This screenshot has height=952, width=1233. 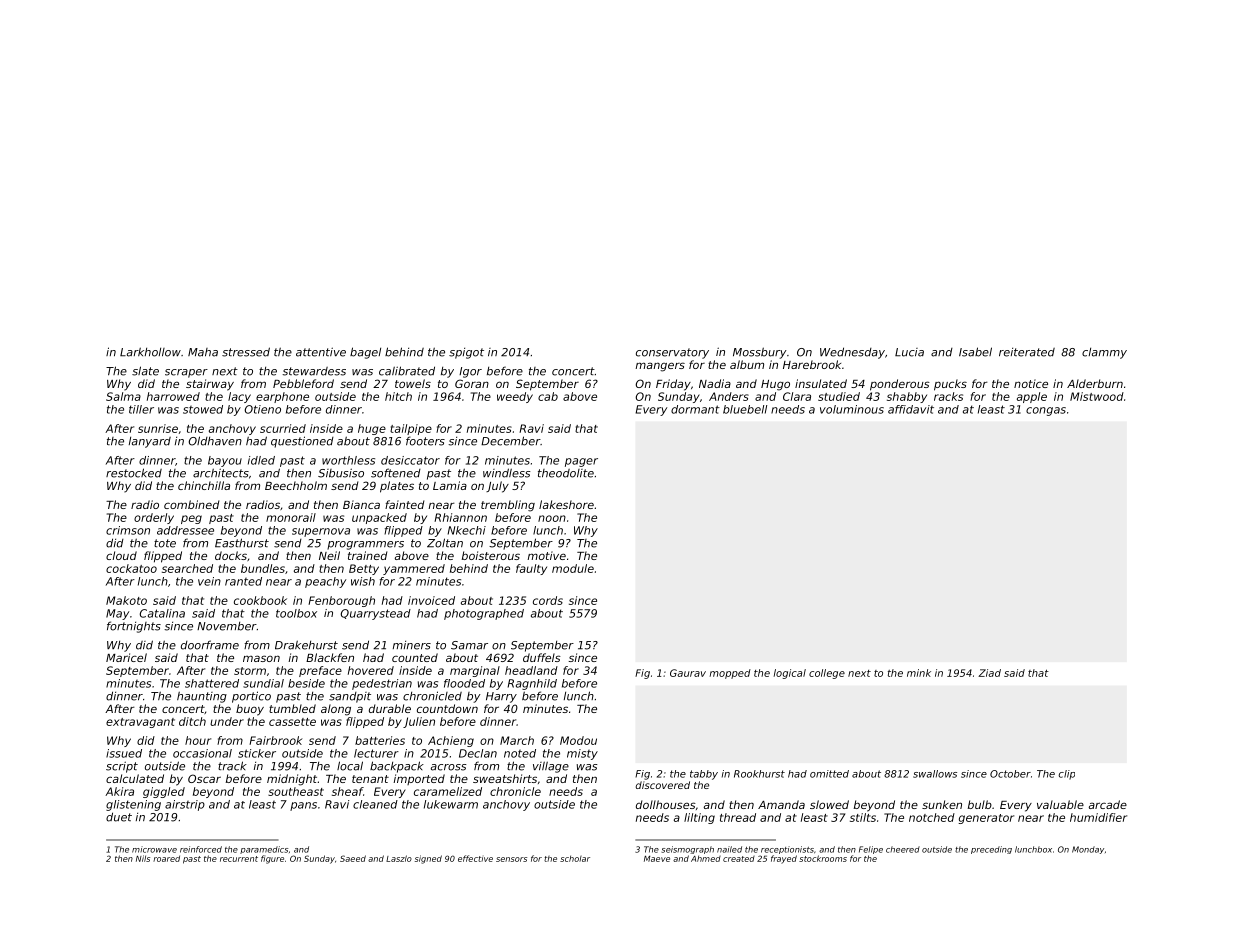 What do you see at coordinates (829, 774) in the screenshot?
I see `omitted` at bounding box center [829, 774].
